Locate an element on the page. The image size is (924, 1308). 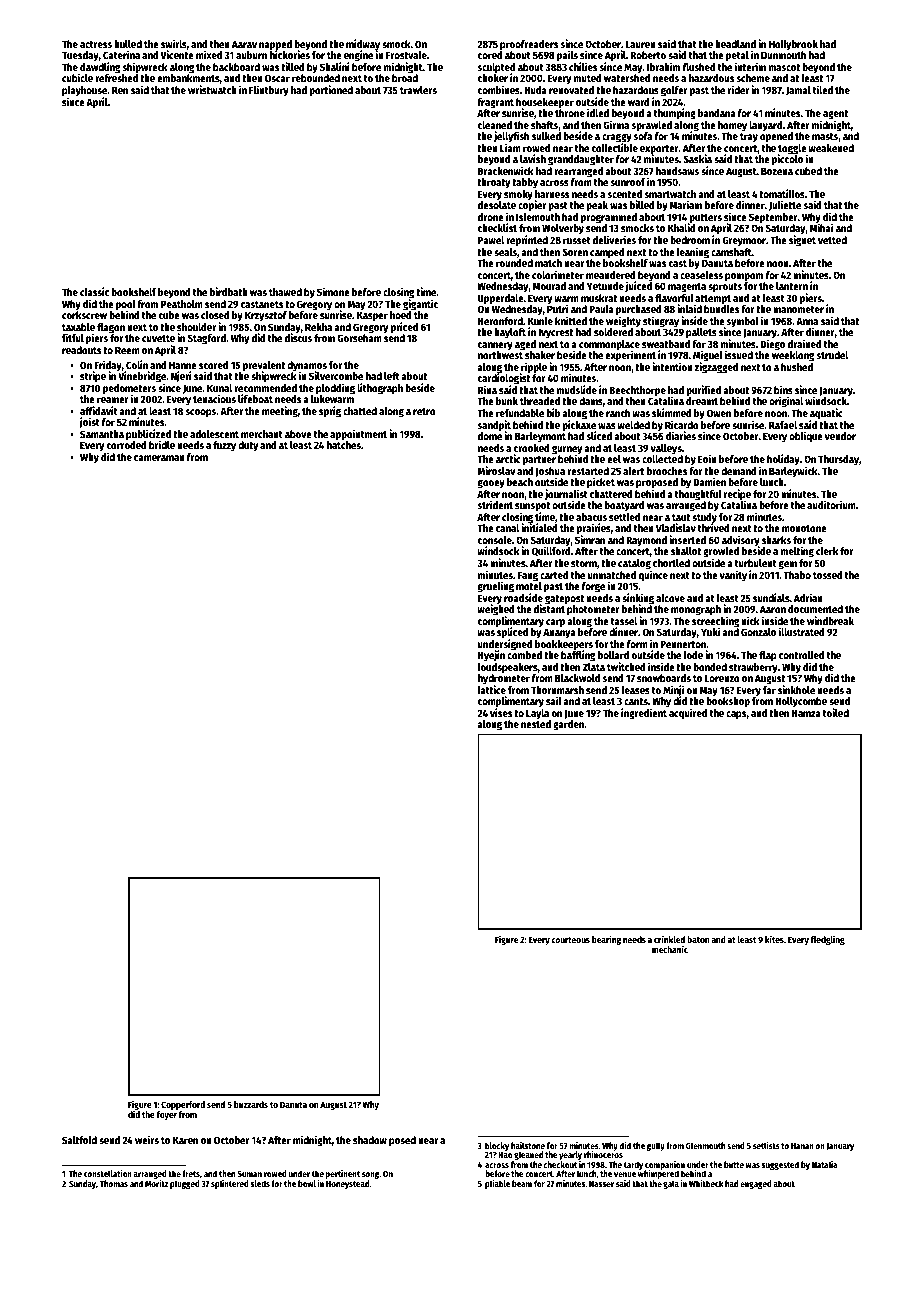
classic is located at coordinates (94, 291).
